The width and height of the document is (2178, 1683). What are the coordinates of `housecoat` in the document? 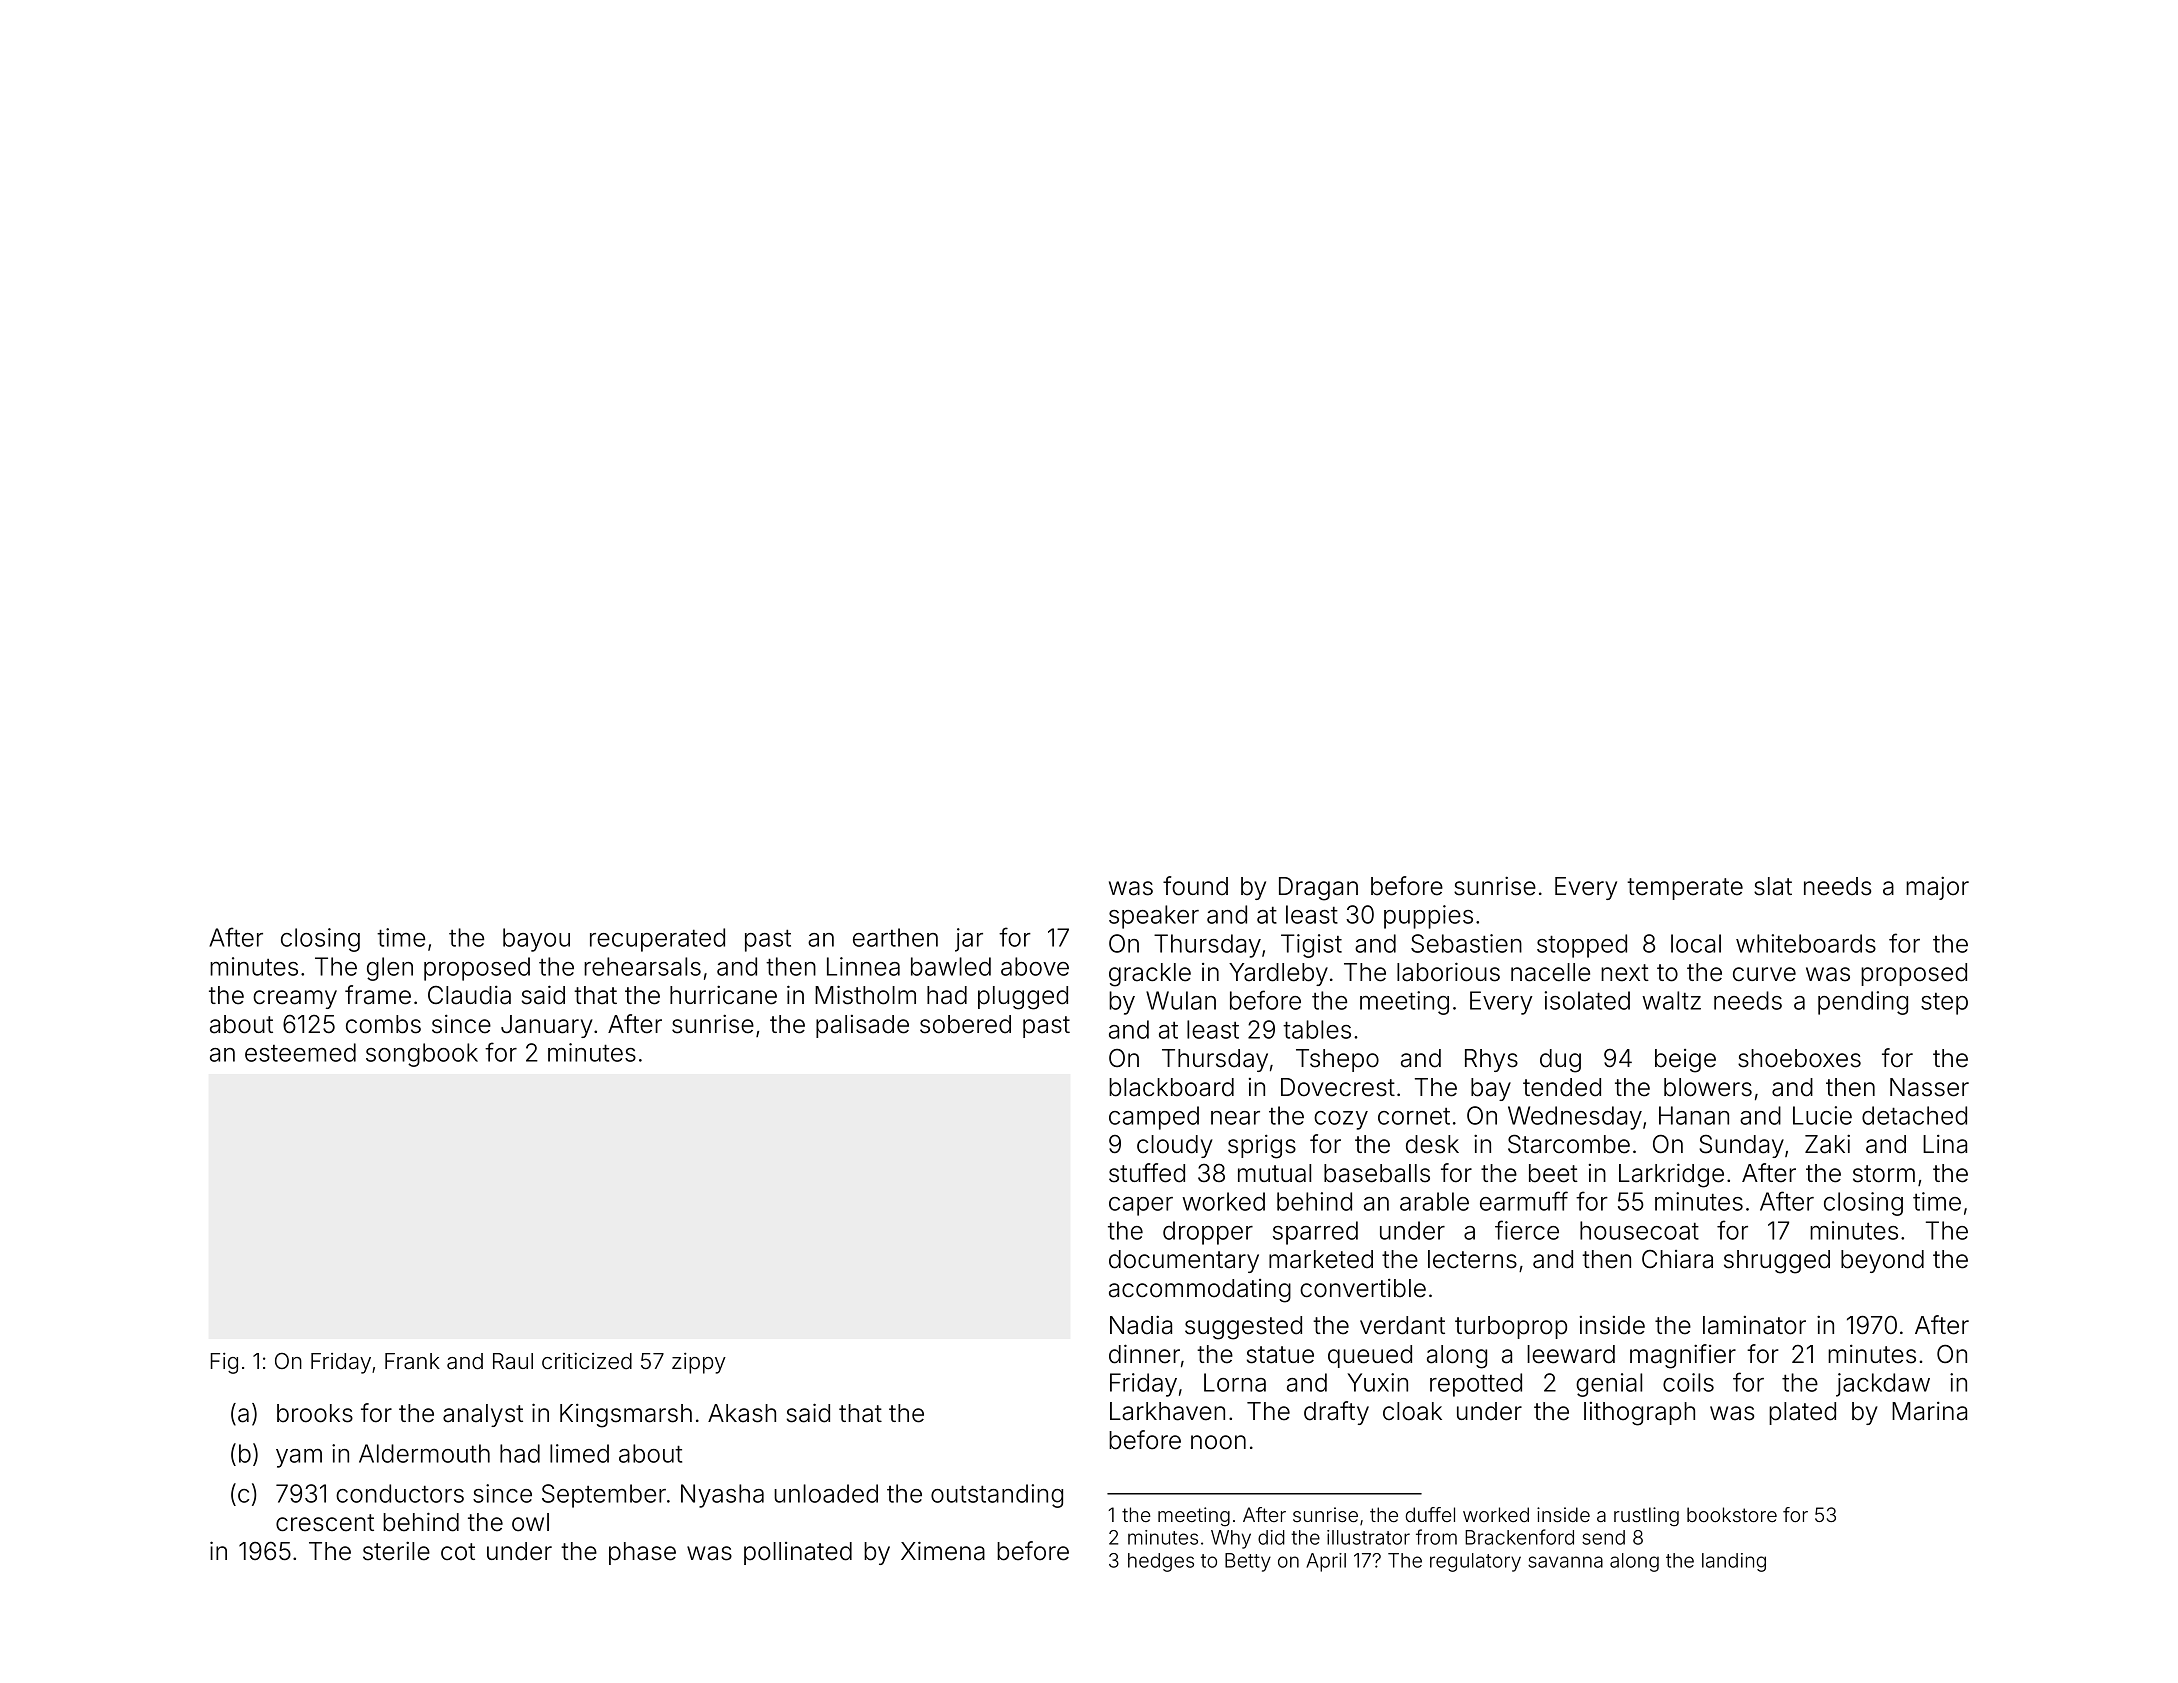 It's located at (1639, 1230).
